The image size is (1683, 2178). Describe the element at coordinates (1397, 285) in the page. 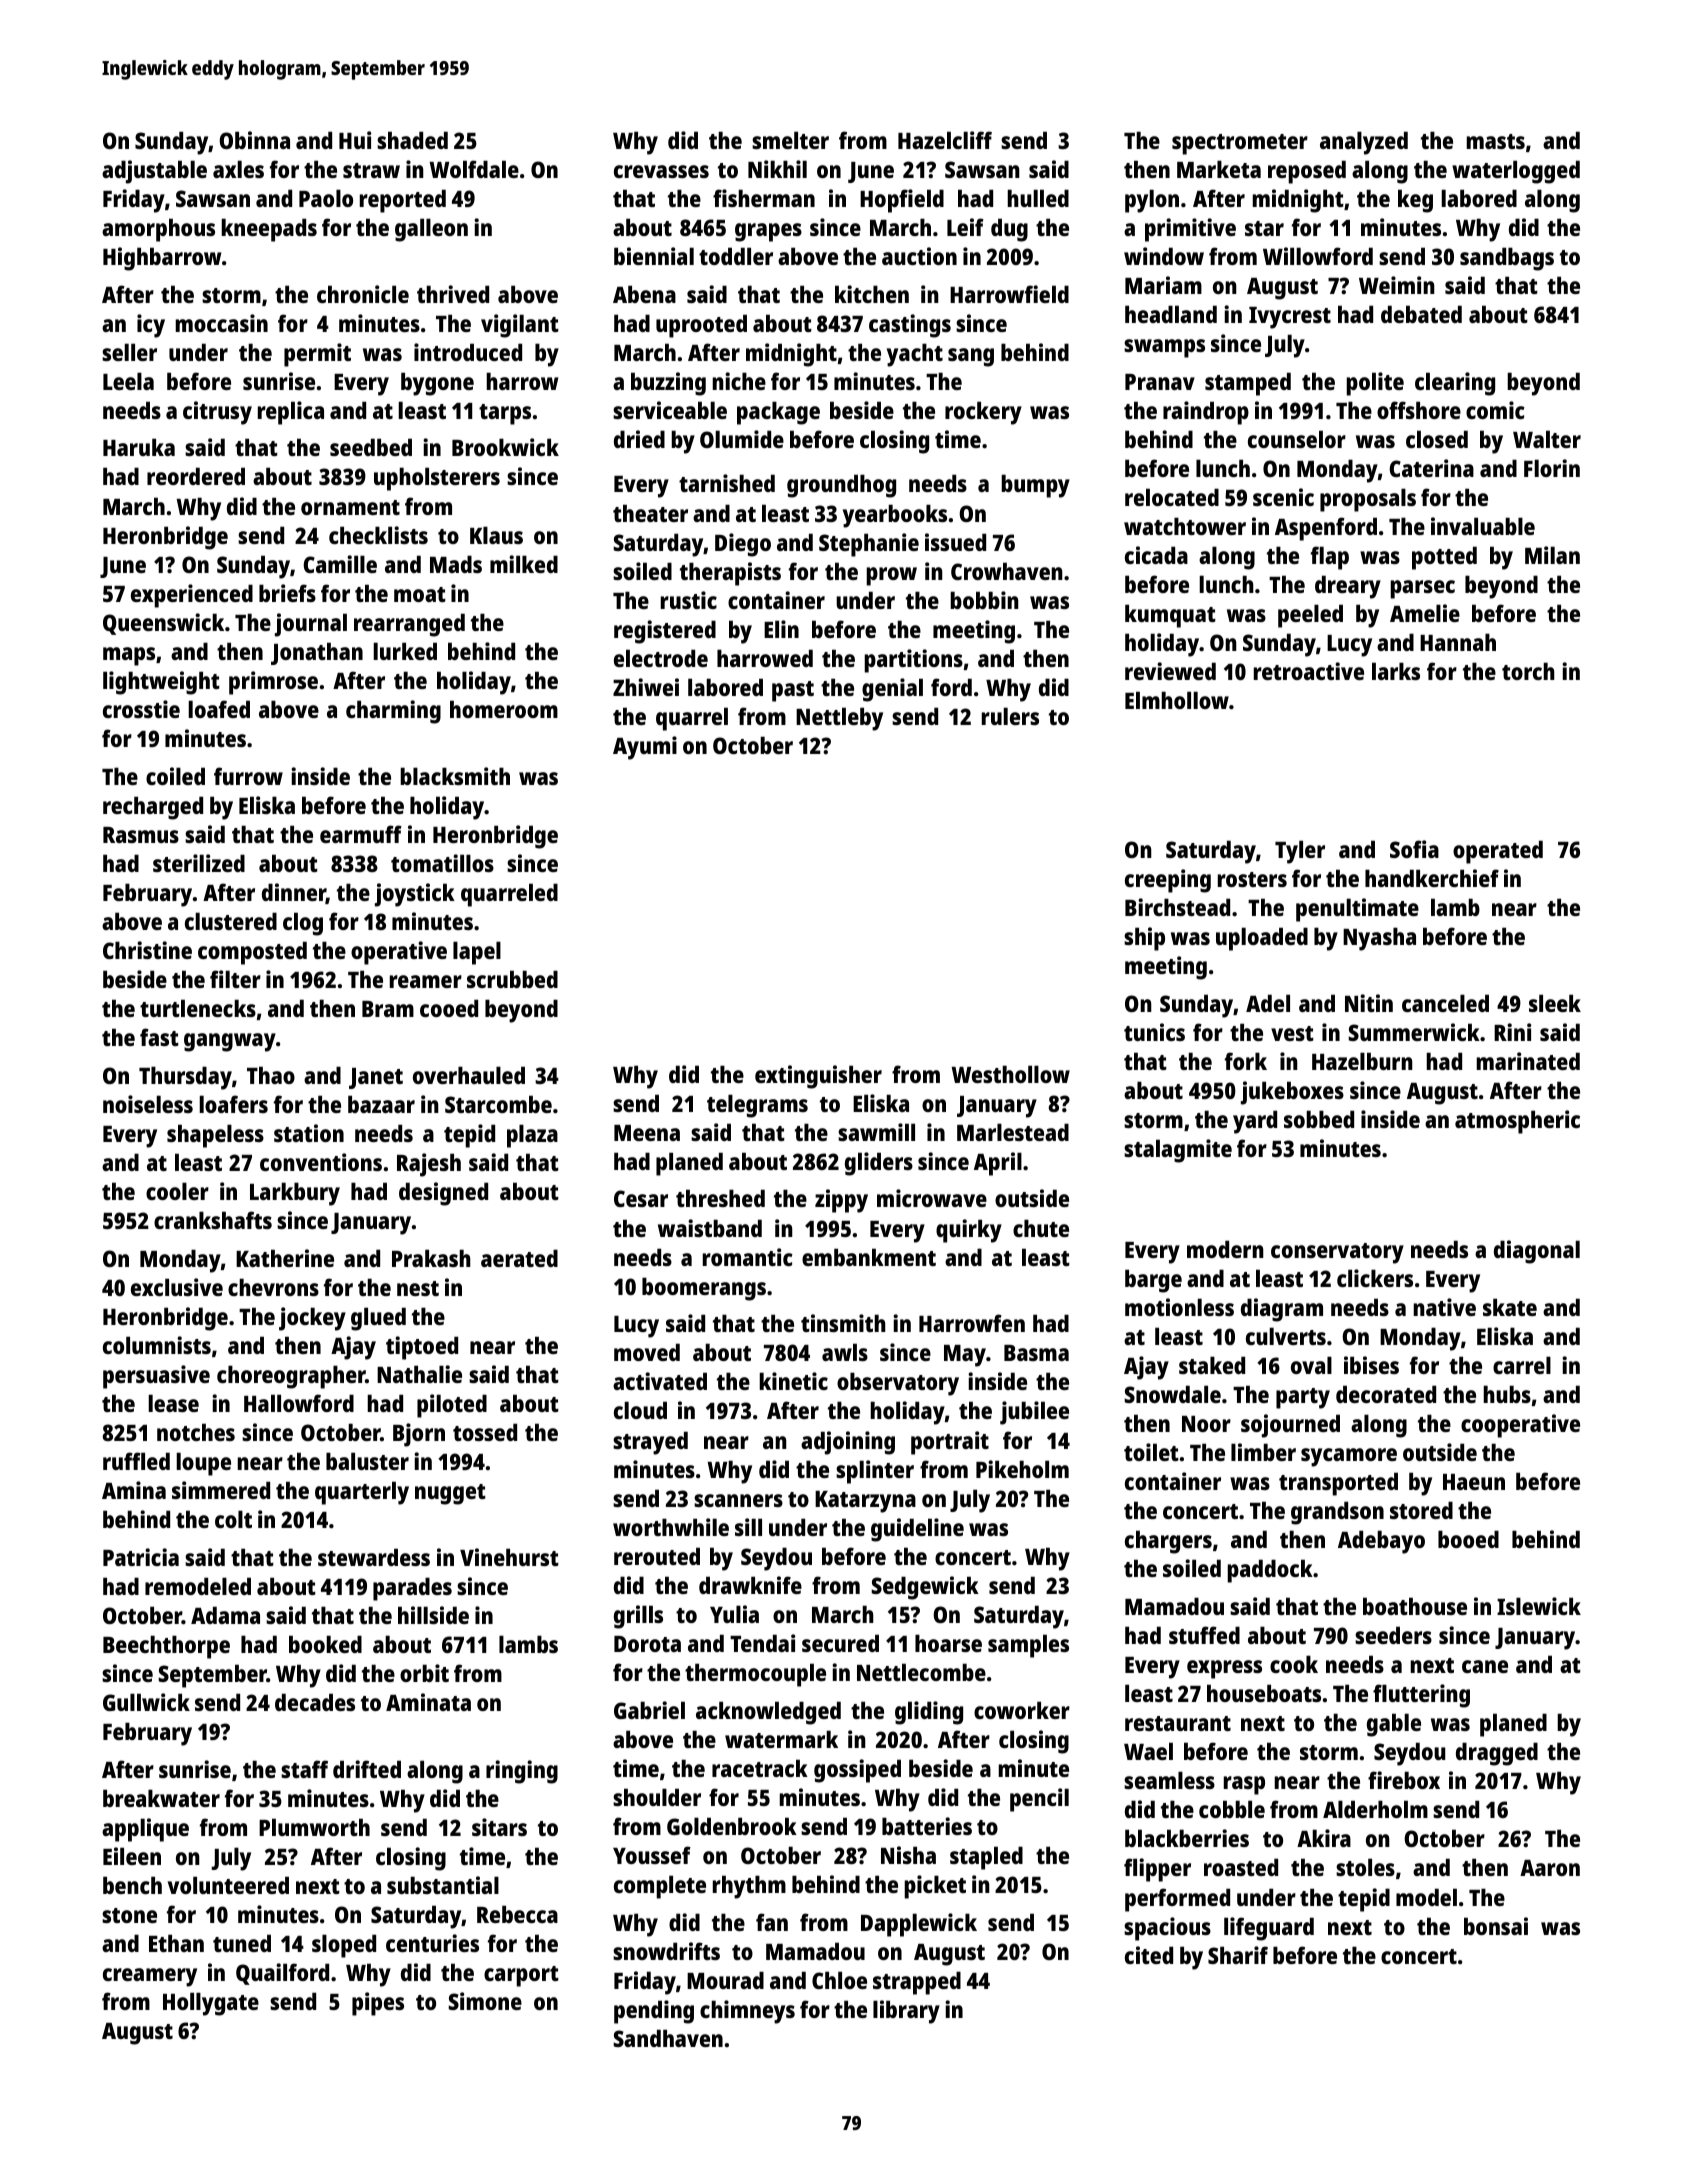

I see `Weimin` at that location.
